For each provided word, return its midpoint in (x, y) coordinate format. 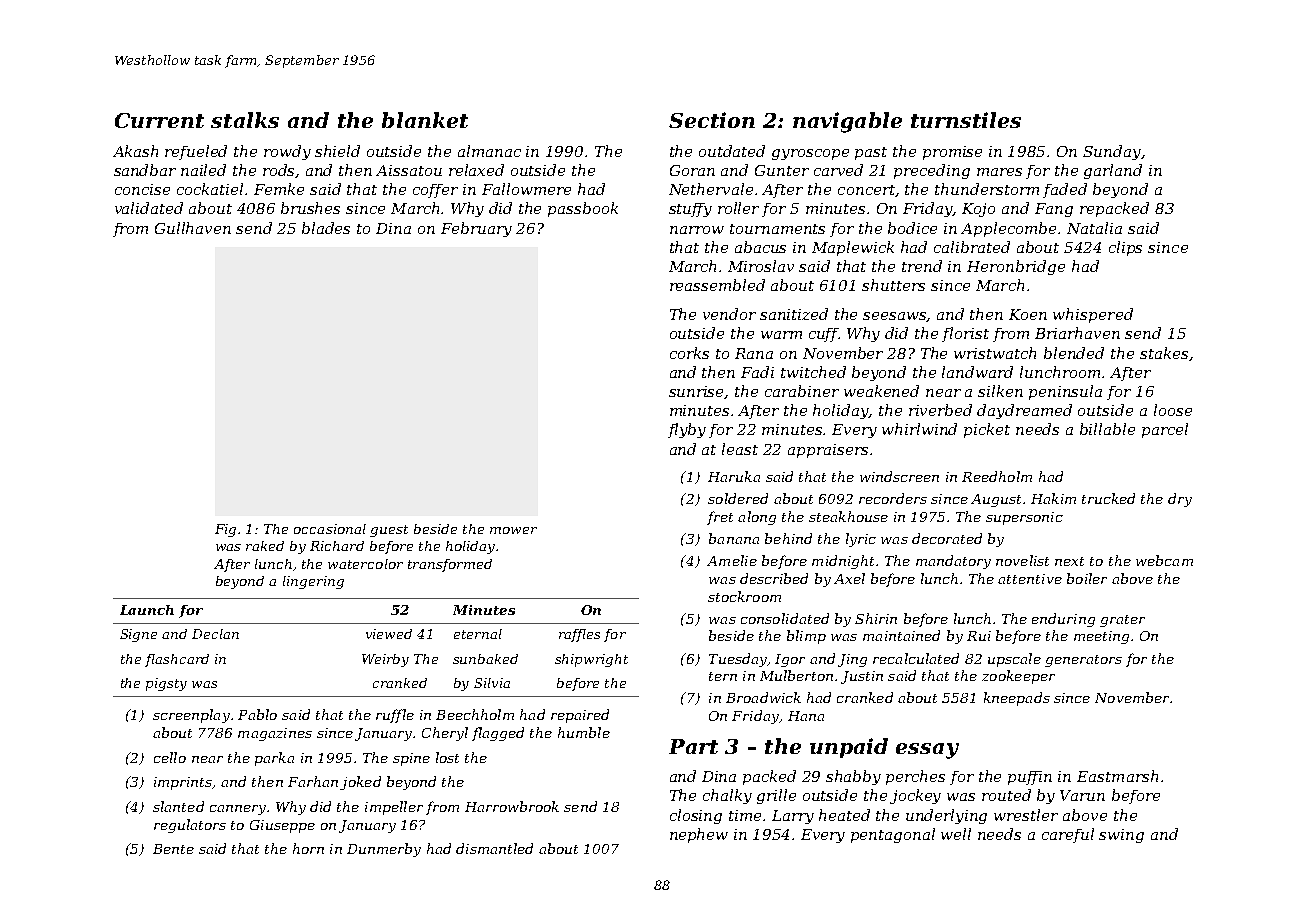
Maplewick (853, 248)
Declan (215, 634)
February (476, 229)
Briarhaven (1077, 333)
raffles (579, 635)
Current (159, 120)
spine (411, 759)
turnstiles (966, 120)
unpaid (849, 748)
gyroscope (810, 154)
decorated (947, 538)
